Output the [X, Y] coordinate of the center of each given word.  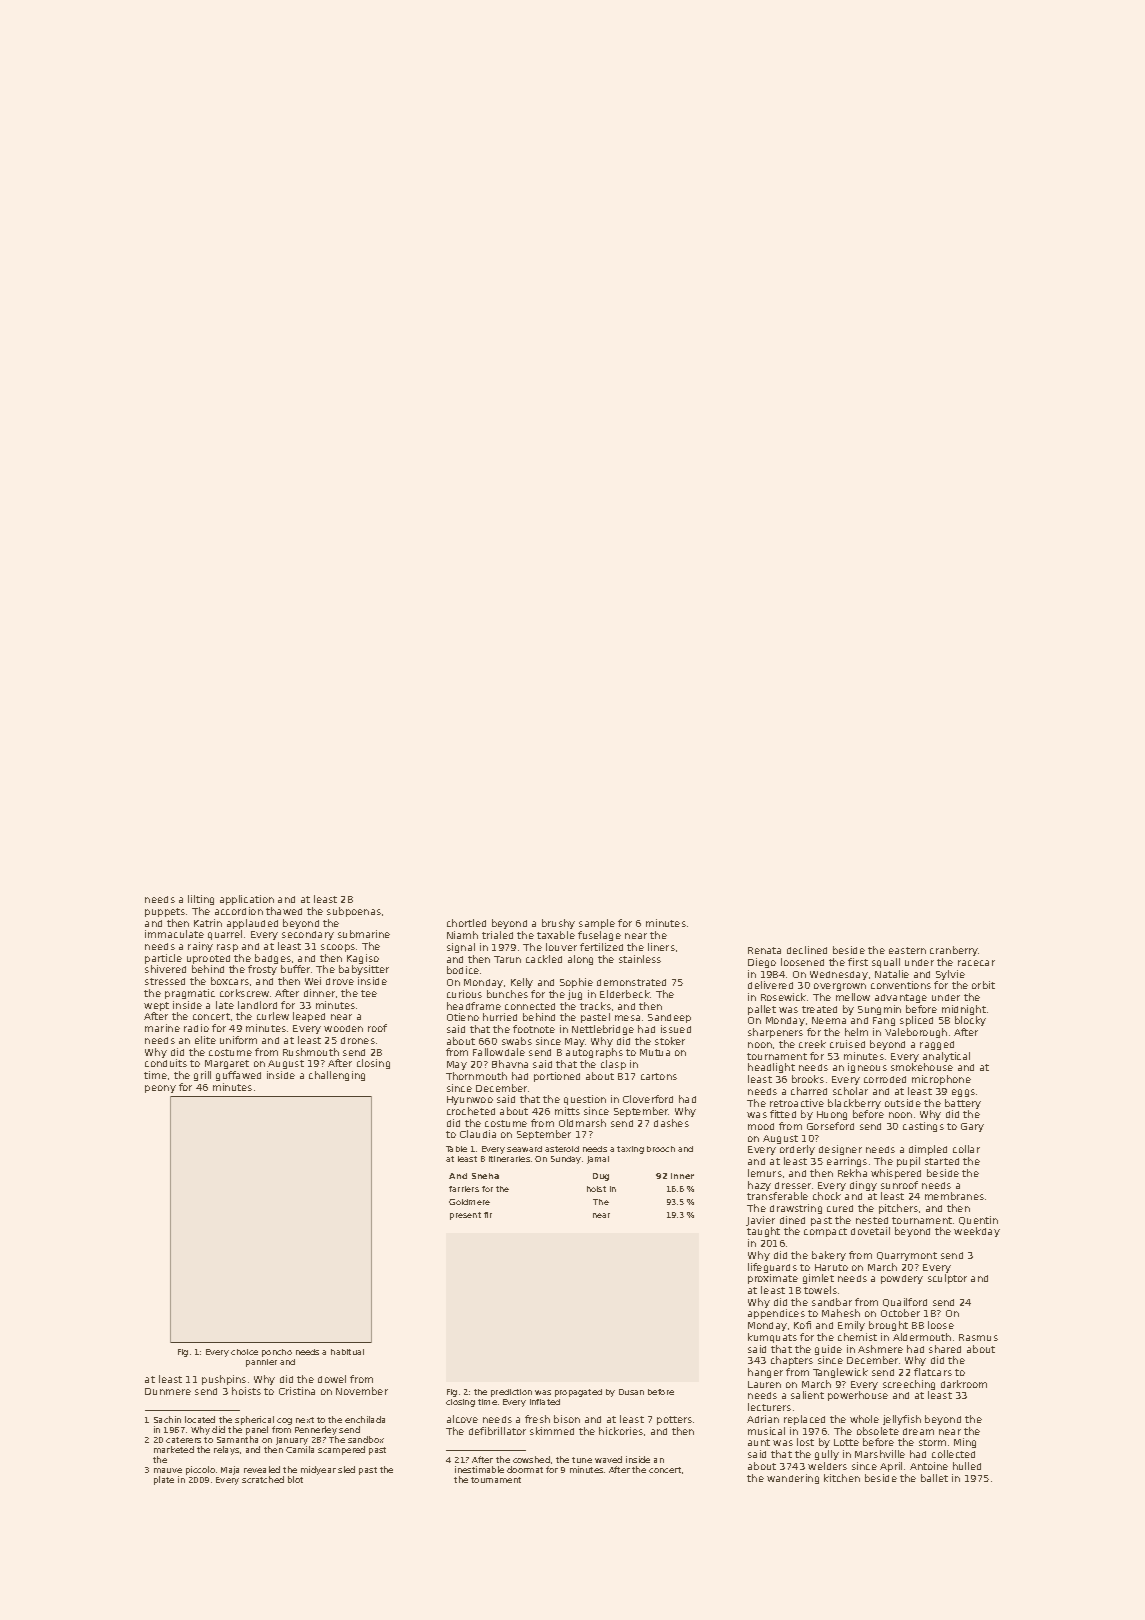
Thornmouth [476, 1076]
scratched [263, 1479]
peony [160, 1089]
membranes [954, 1196]
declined [807, 950]
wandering [793, 1479]
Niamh [462, 935]
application [247, 900]
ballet [934, 1478]
